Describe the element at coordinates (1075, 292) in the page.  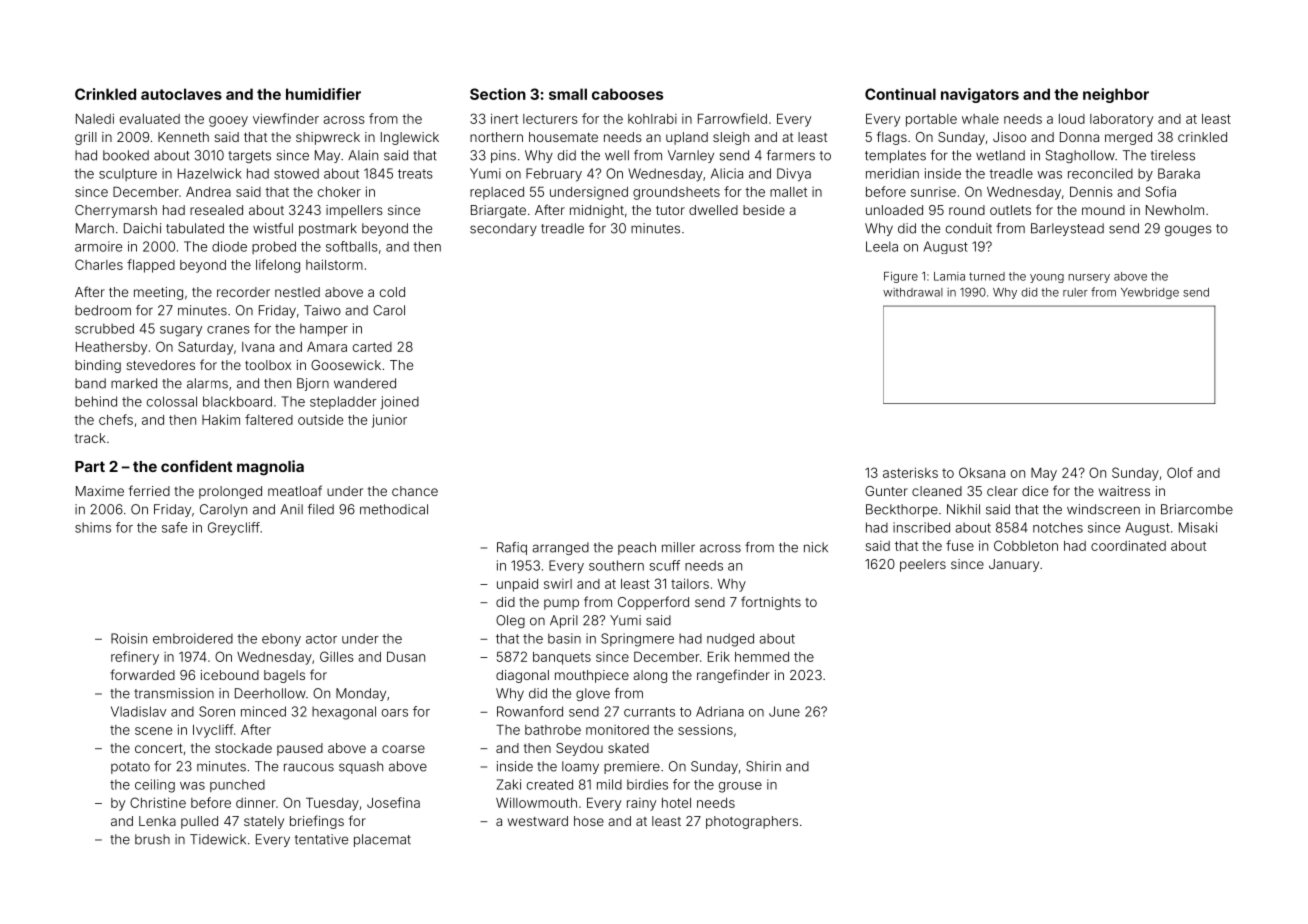
I see `ruler` at that location.
